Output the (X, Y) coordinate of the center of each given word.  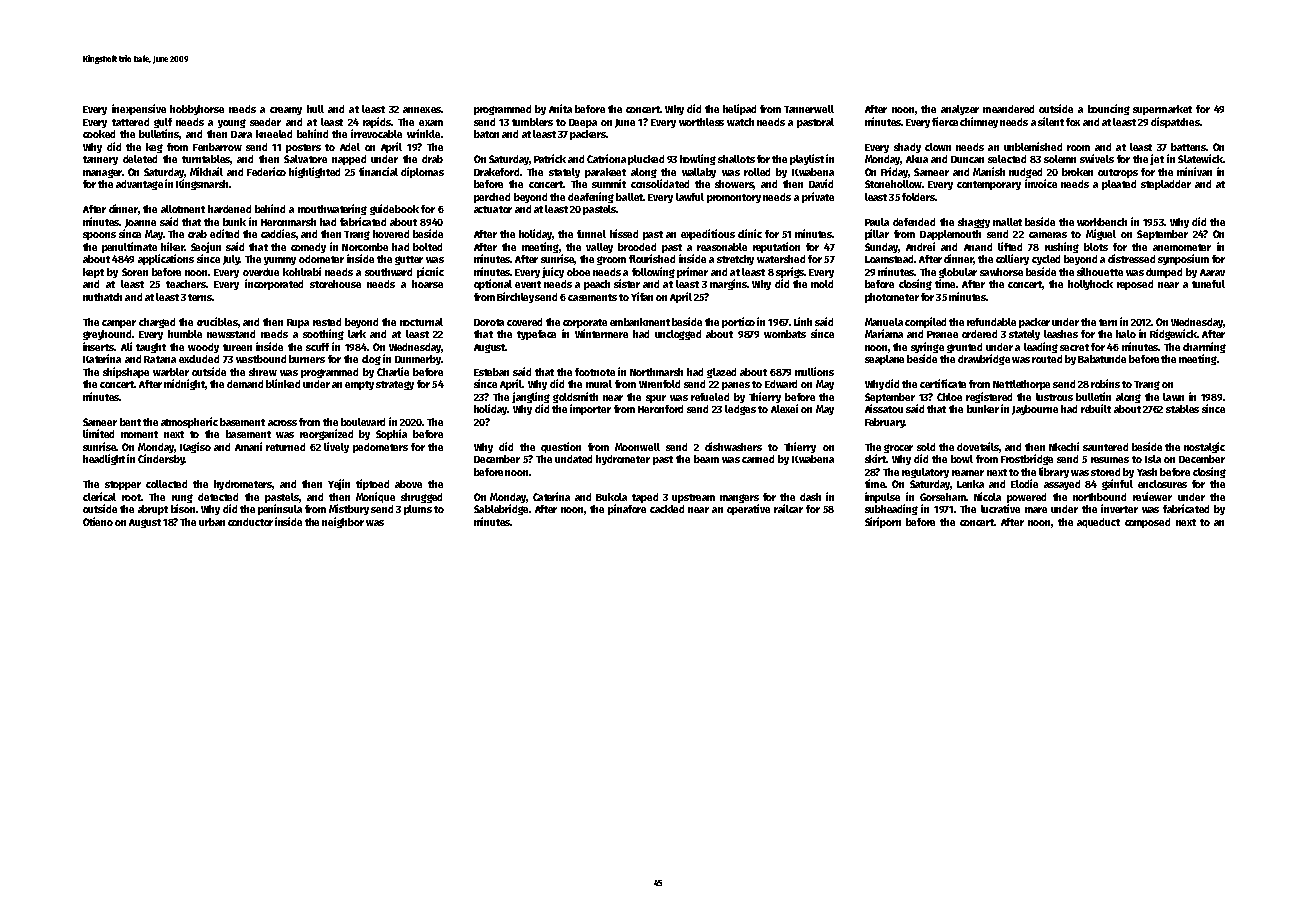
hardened (229, 209)
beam (706, 459)
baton (486, 134)
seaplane (884, 360)
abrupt (153, 510)
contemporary (989, 185)
